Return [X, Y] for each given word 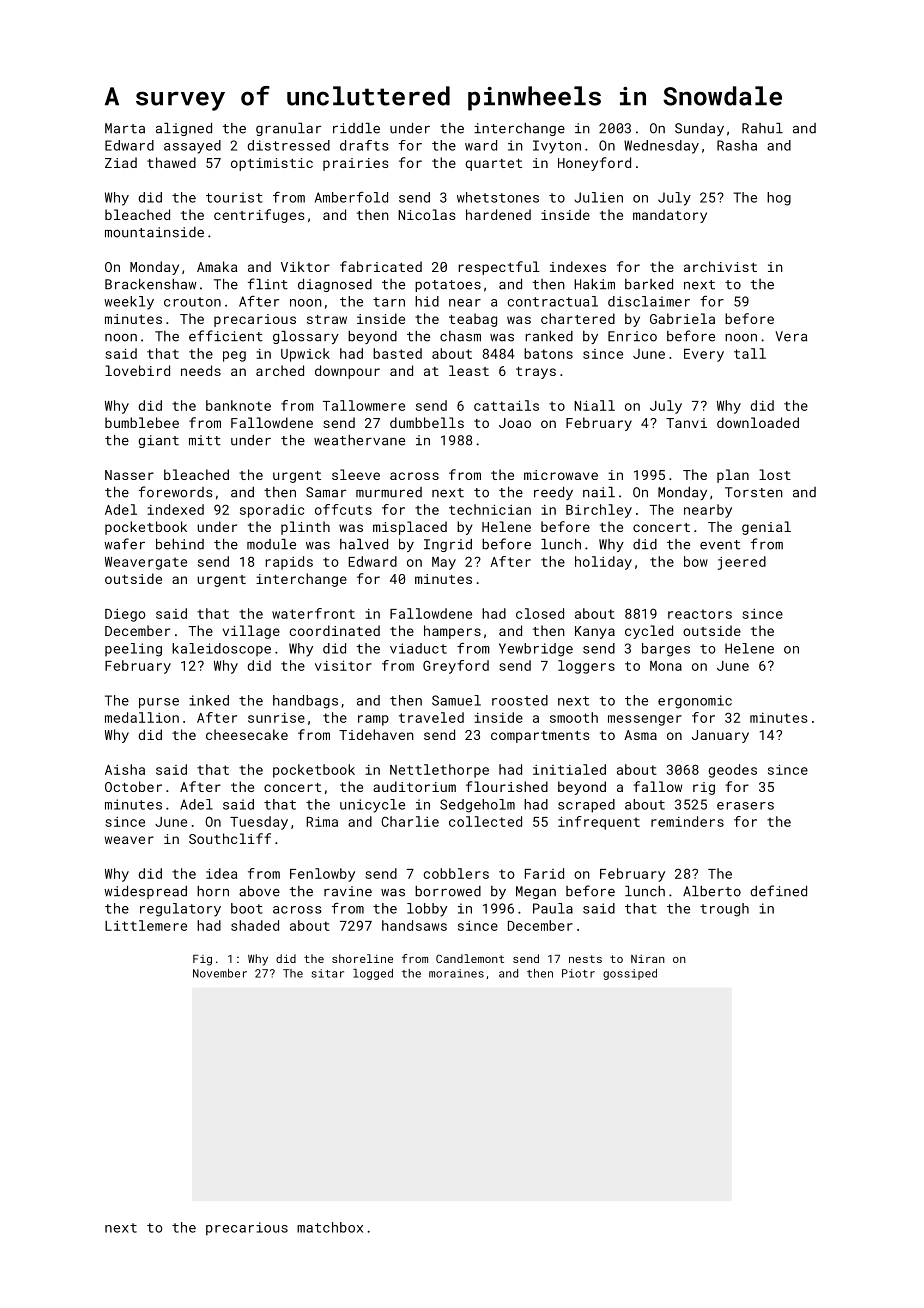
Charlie [410, 821]
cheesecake [247, 734]
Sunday [699, 129]
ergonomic [695, 702]
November [220, 973]
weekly [129, 303]
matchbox [330, 1227]
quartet [493, 165]
